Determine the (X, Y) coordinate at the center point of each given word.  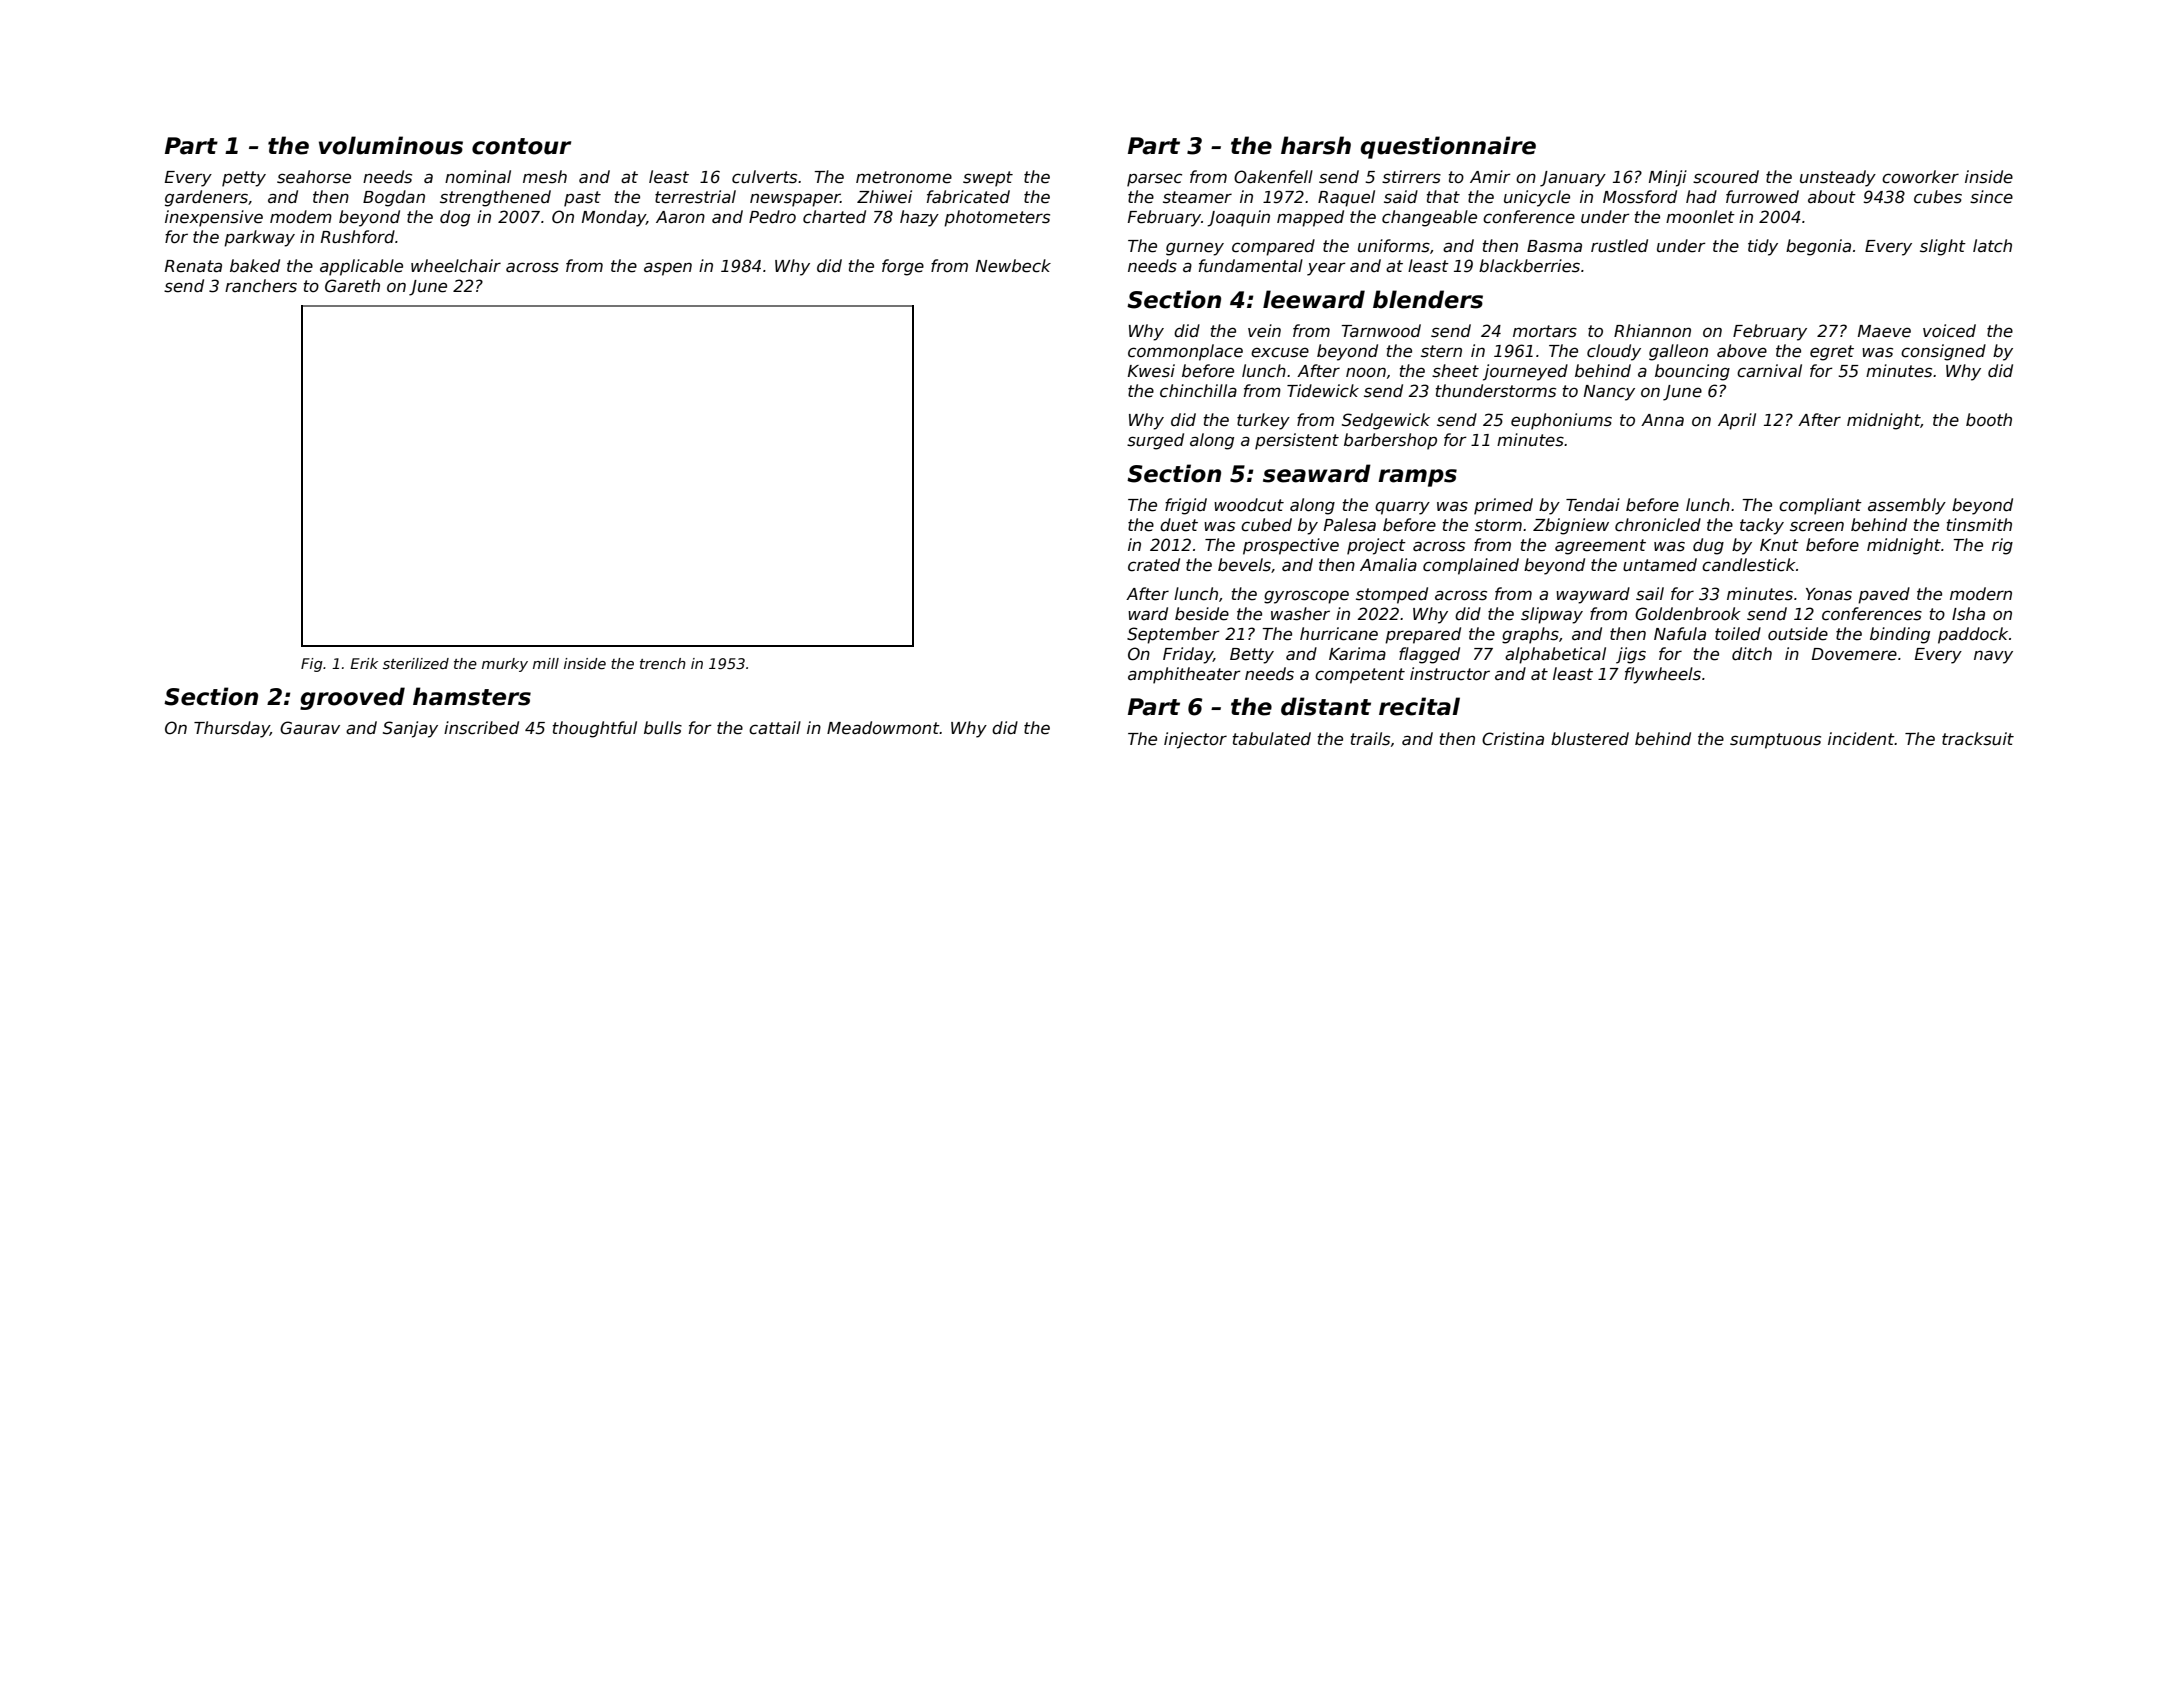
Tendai (1593, 505)
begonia (1818, 247)
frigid (1186, 506)
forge (903, 267)
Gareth (352, 286)
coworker (1920, 177)
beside (1202, 614)
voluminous (391, 145)
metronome (904, 177)
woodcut (1249, 505)
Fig (312, 665)
